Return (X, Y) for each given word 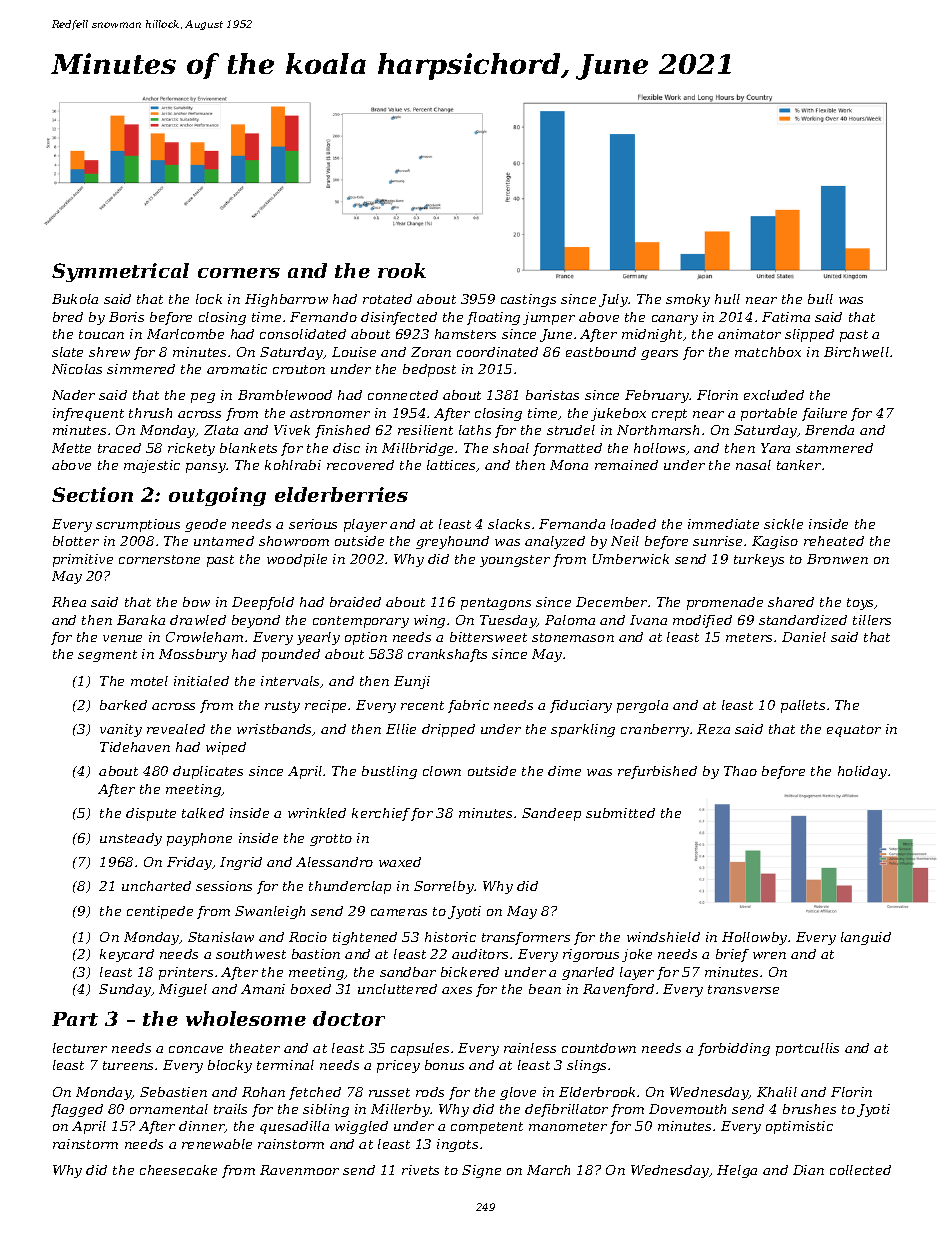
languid (866, 938)
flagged (77, 1110)
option (366, 638)
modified (702, 621)
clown (442, 771)
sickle (783, 524)
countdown (599, 1048)
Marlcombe (185, 334)
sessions (224, 886)
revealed (176, 729)
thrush (150, 413)
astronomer (330, 413)
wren (769, 955)
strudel (571, 430)
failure (824, 414)
